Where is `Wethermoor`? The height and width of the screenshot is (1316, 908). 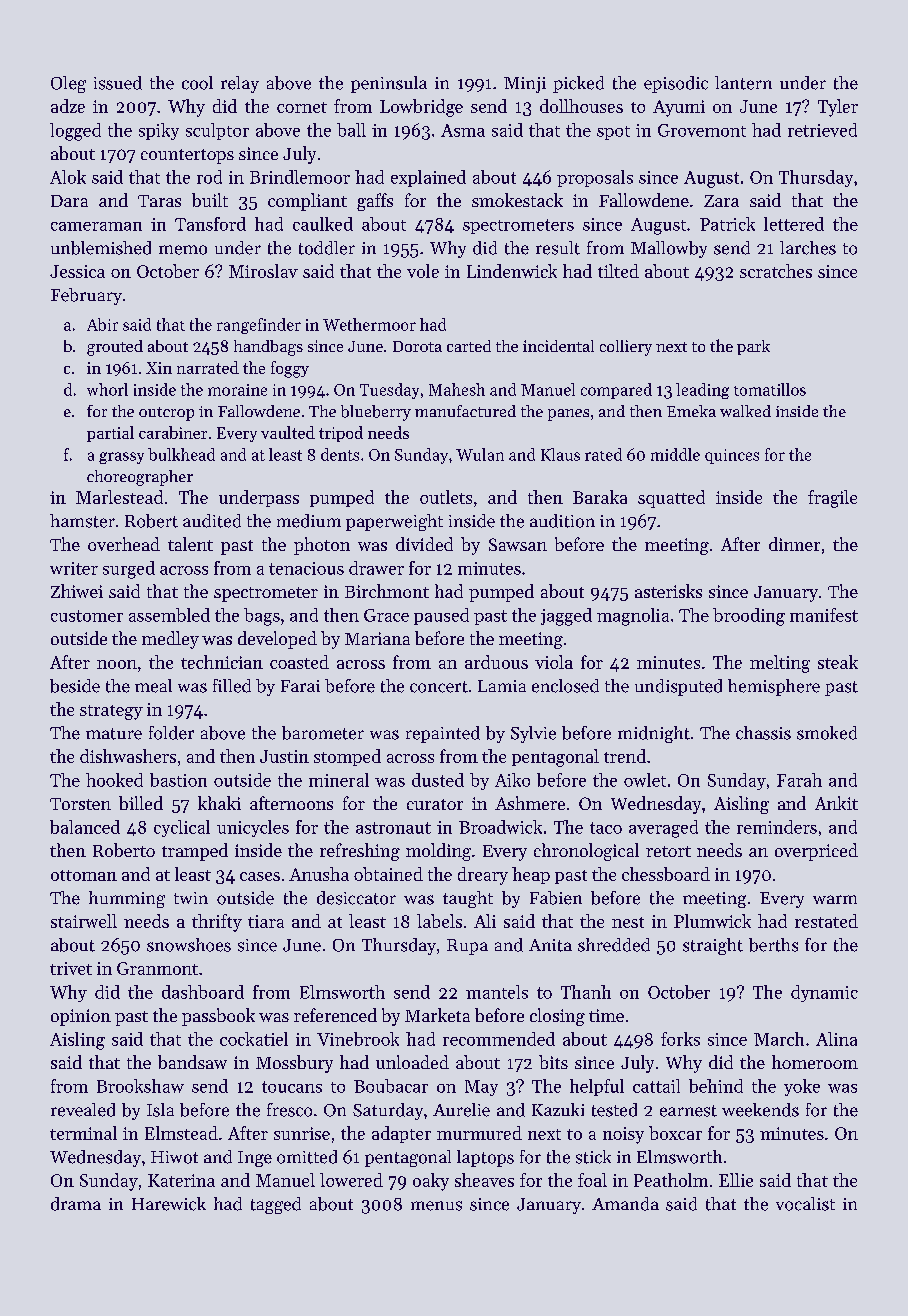
Wethermoor is located at coordinates (369, 324).
